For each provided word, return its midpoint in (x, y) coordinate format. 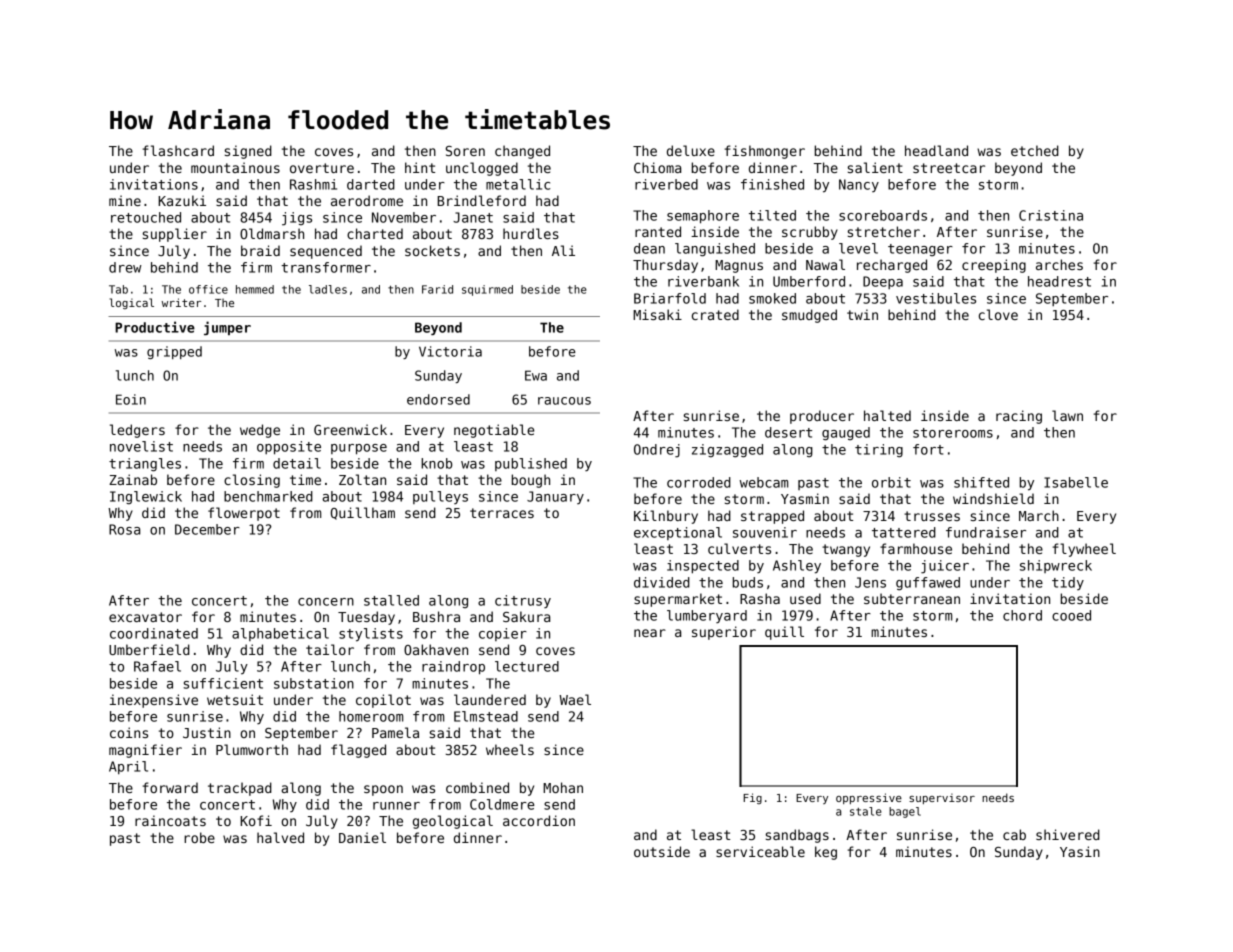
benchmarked (268, 496)
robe (199, 837)
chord (1022, 615)
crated (715, 314)
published (531, 464)
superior (724, 633)
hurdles (531, 233)
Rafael (157, 666)
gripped (174, 352)
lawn (1067, 415)
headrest (1059, 281)
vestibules (936, 298)
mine (125, 200)
